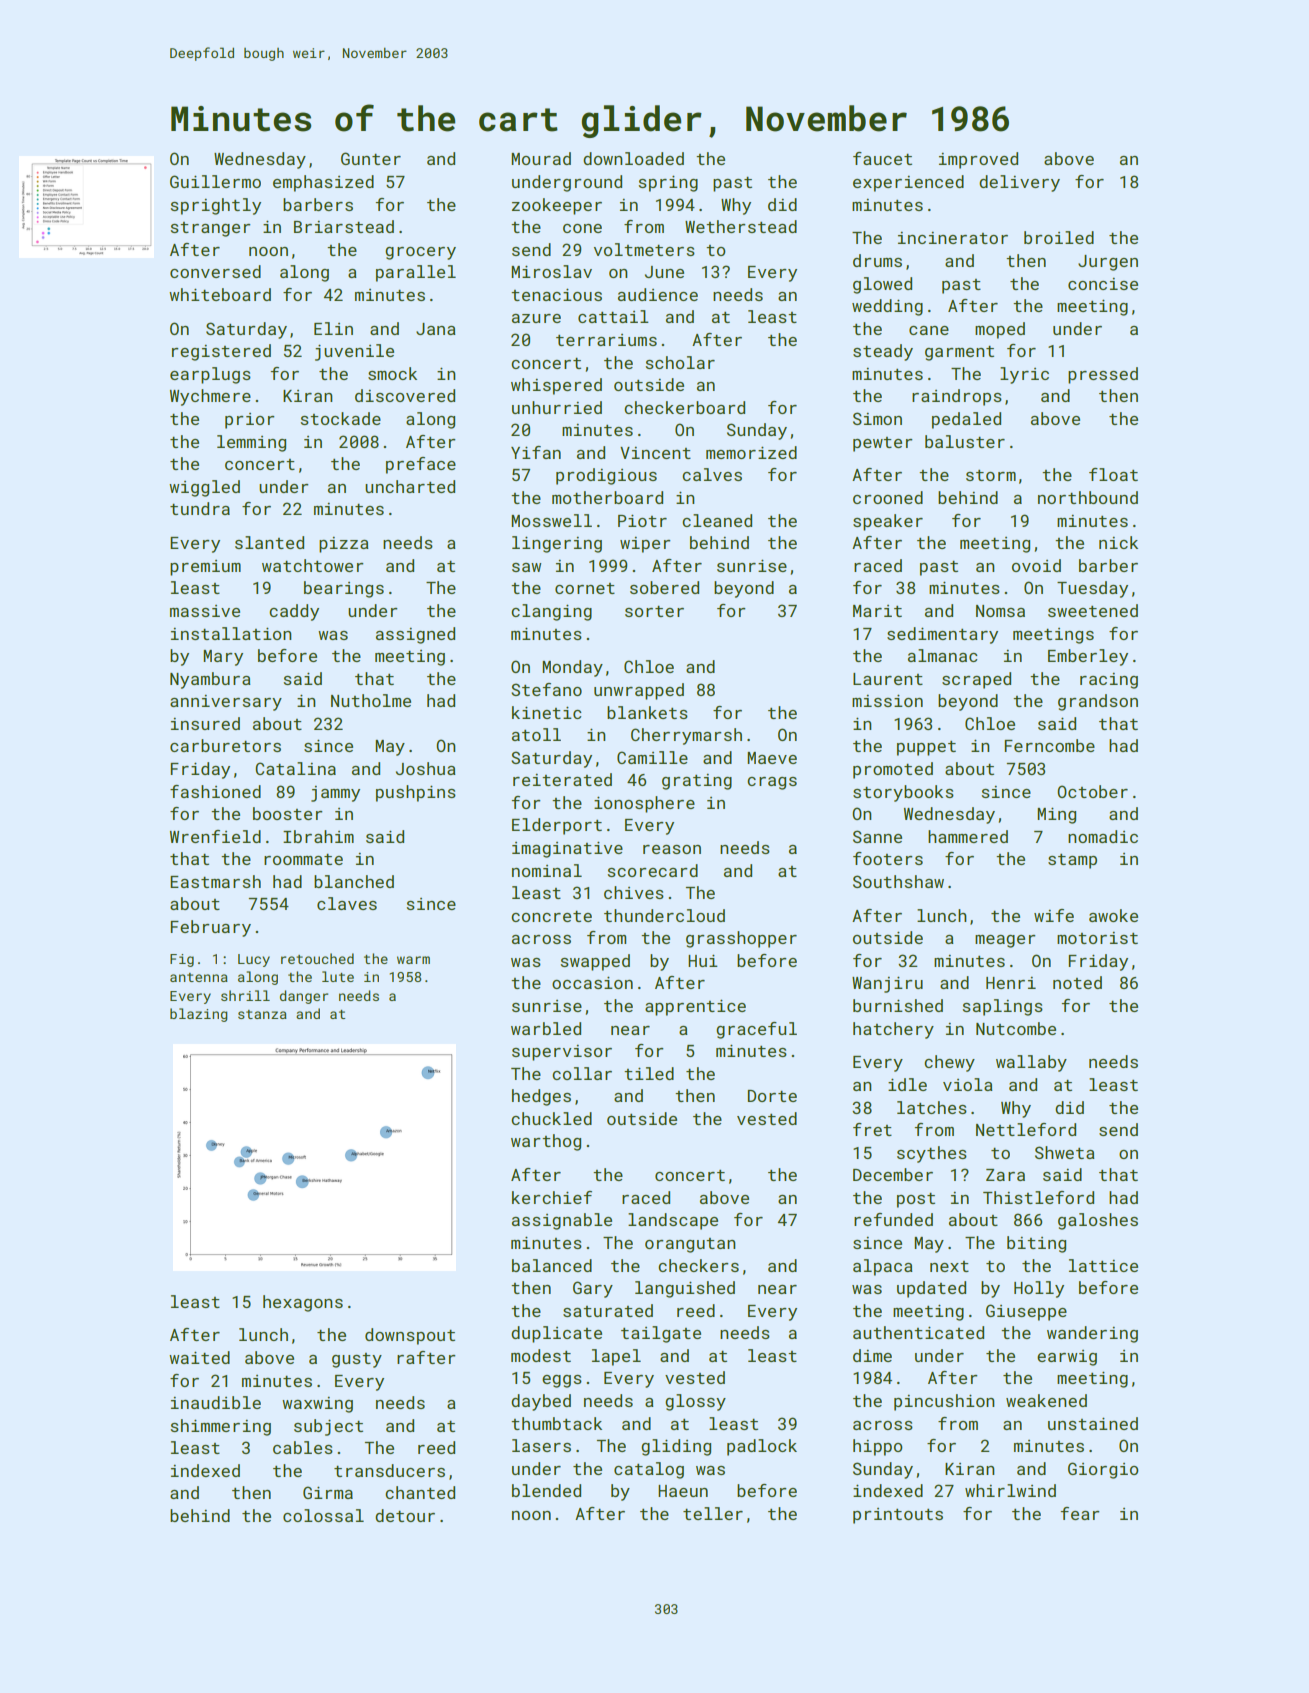  Describe the element at coordinates (205, 568) in the document. I see `premium` at that location.
